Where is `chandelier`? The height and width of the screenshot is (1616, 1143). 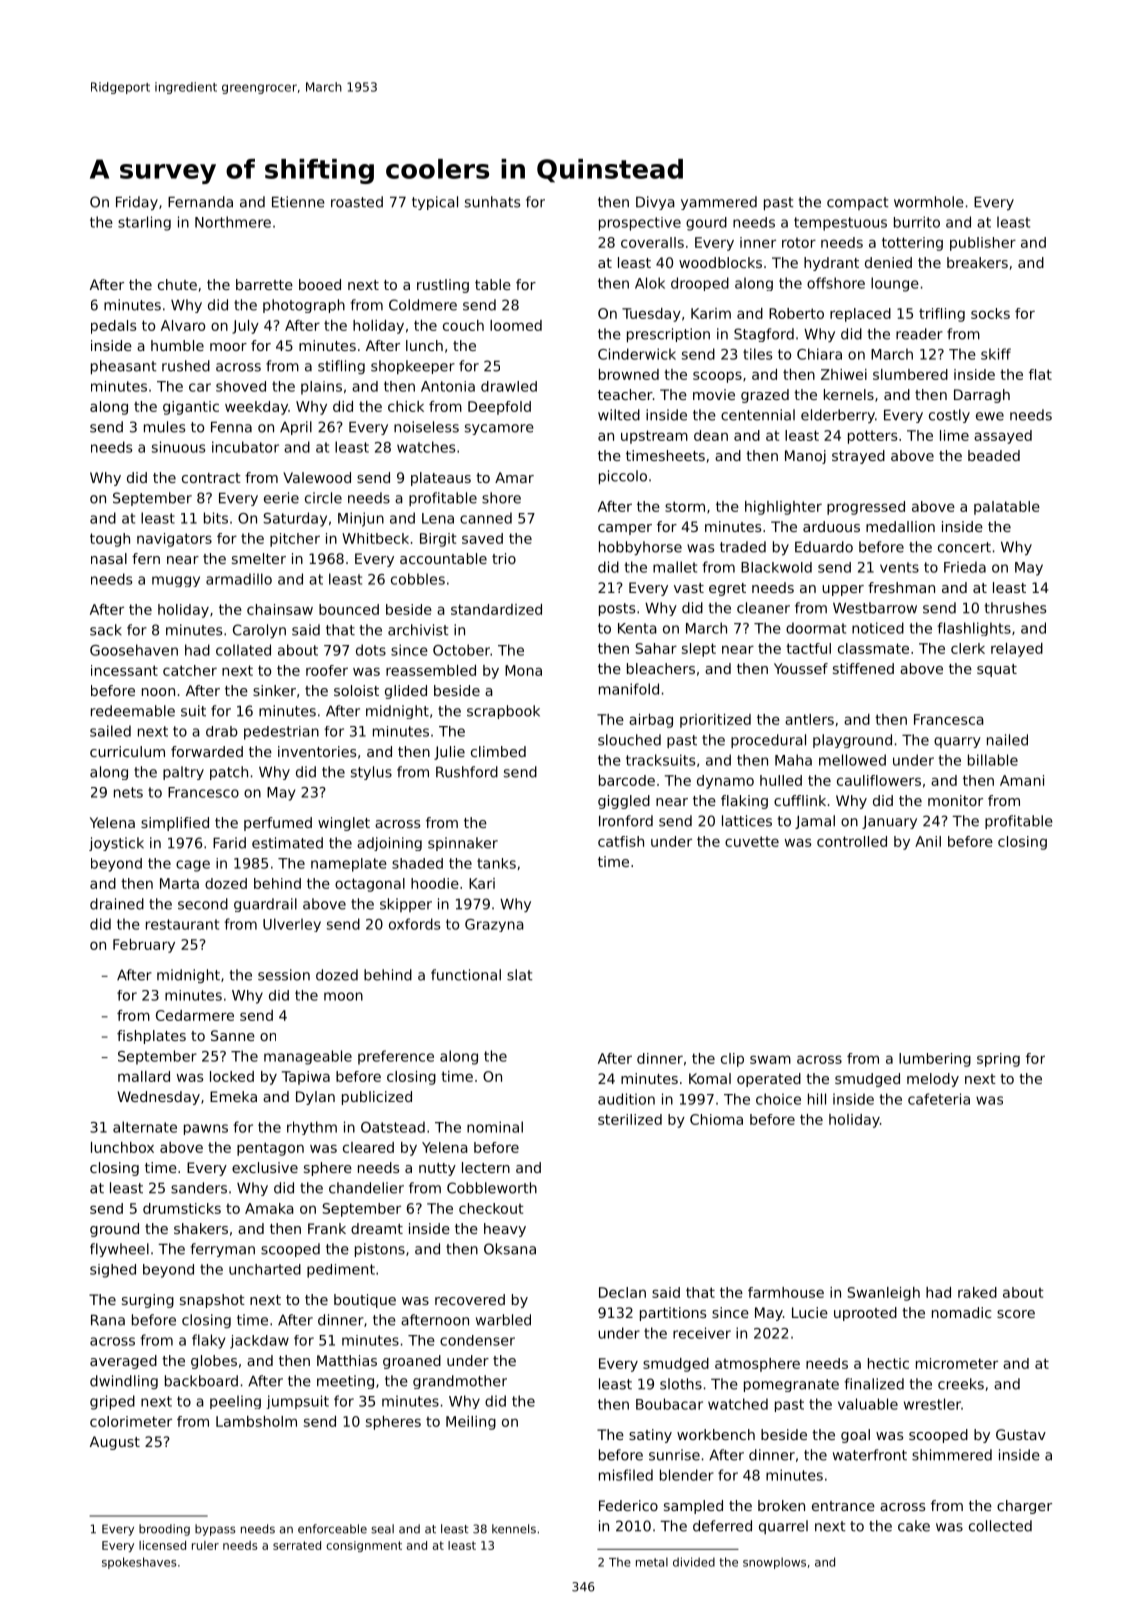 chandelier is located at coordinates (366, 1188).
